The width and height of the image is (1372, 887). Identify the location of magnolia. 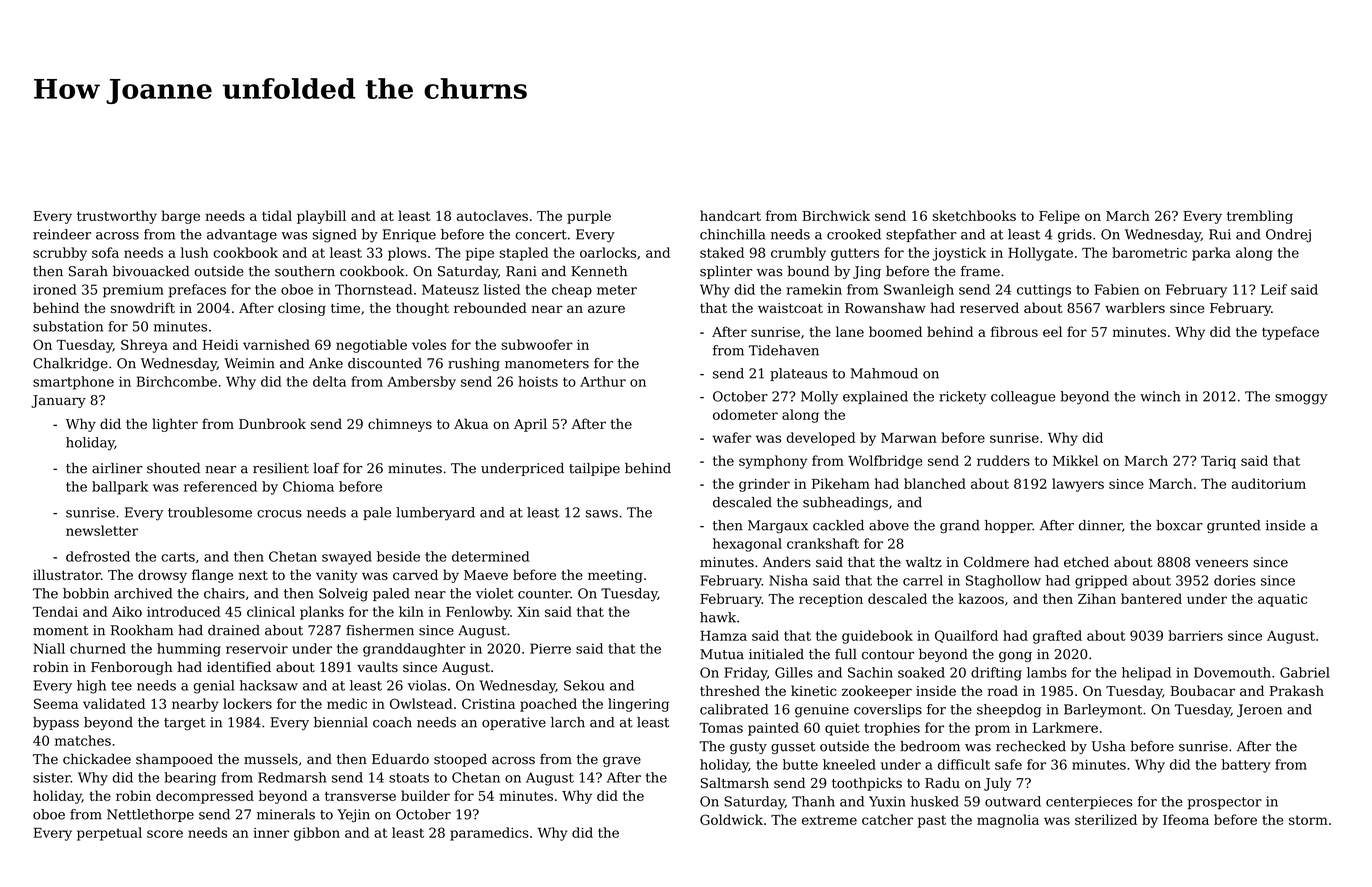
(1008, 821).
